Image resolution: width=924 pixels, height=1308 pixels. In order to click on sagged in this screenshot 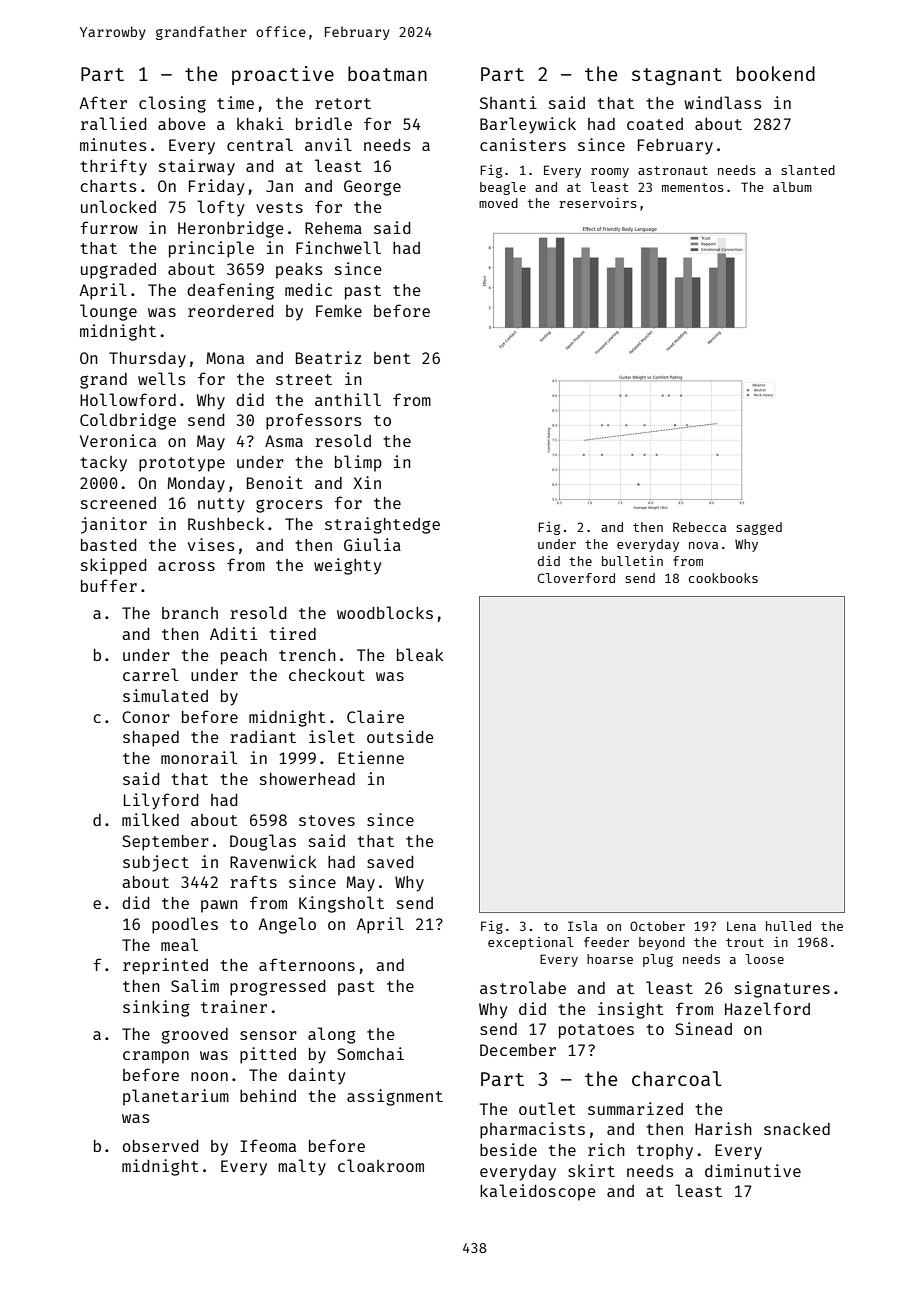, I will do `click(759, 528)`.
